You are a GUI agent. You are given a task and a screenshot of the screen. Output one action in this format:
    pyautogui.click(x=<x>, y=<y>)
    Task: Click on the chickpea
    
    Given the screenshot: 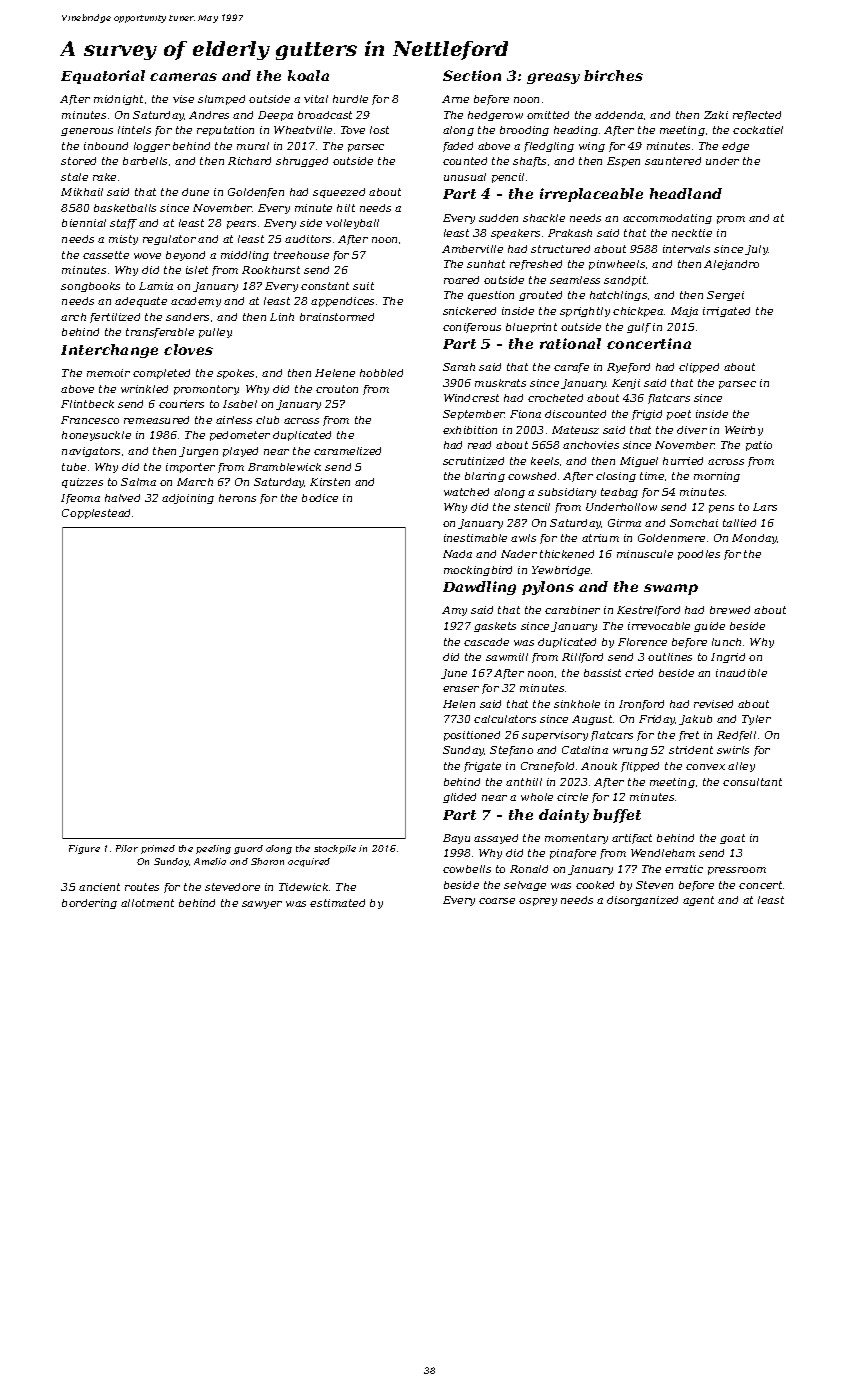 What is the action you would take?
    pyautogui.click(x=638, y=312)
